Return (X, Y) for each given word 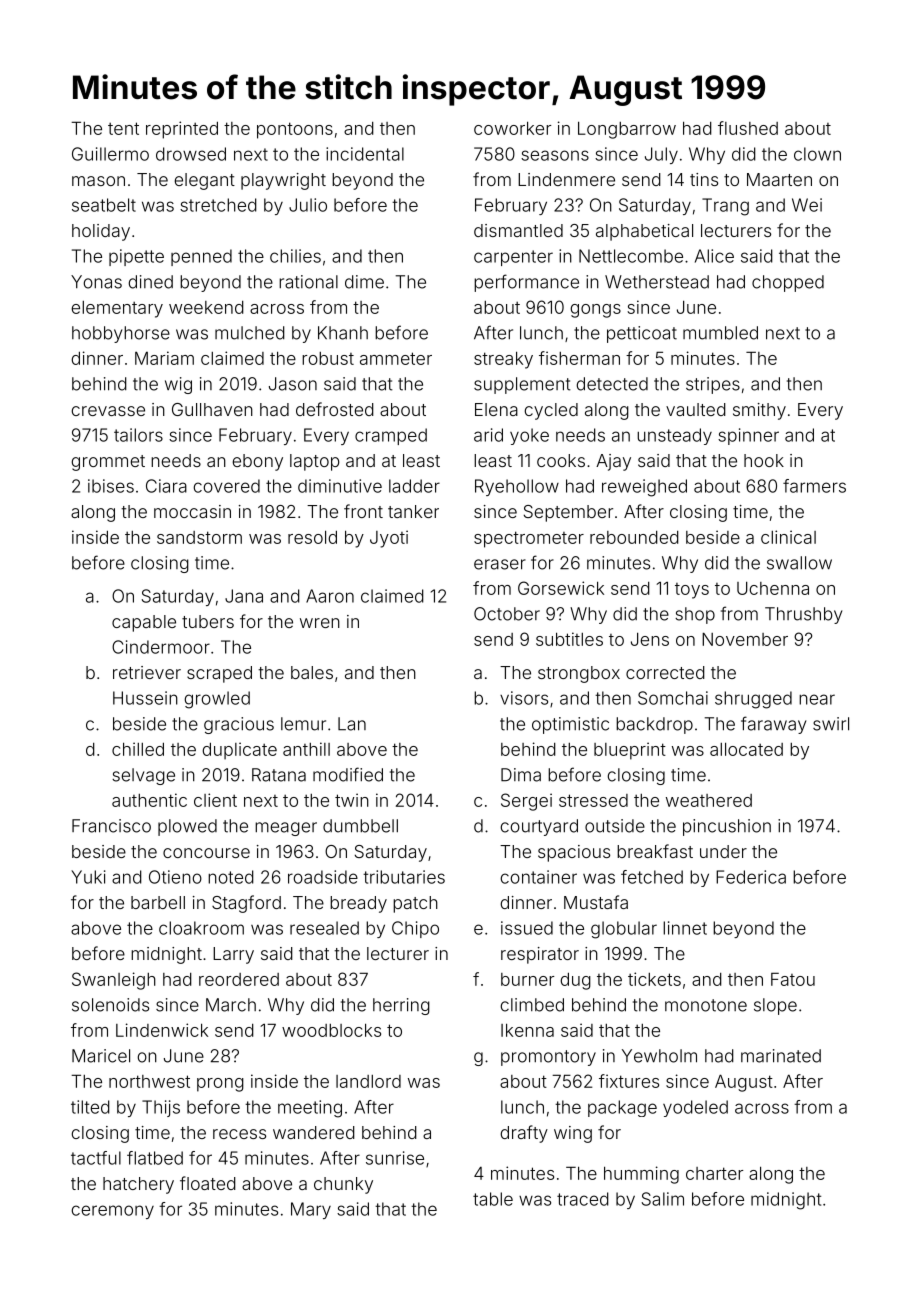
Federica (751, 877)
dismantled (518, 230)
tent (123, 128)
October (507, 614)
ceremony (112, 1212)
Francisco (111, 826)
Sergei (526, 802)
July (661, 155)
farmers (814, 486)
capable (144, 623)
